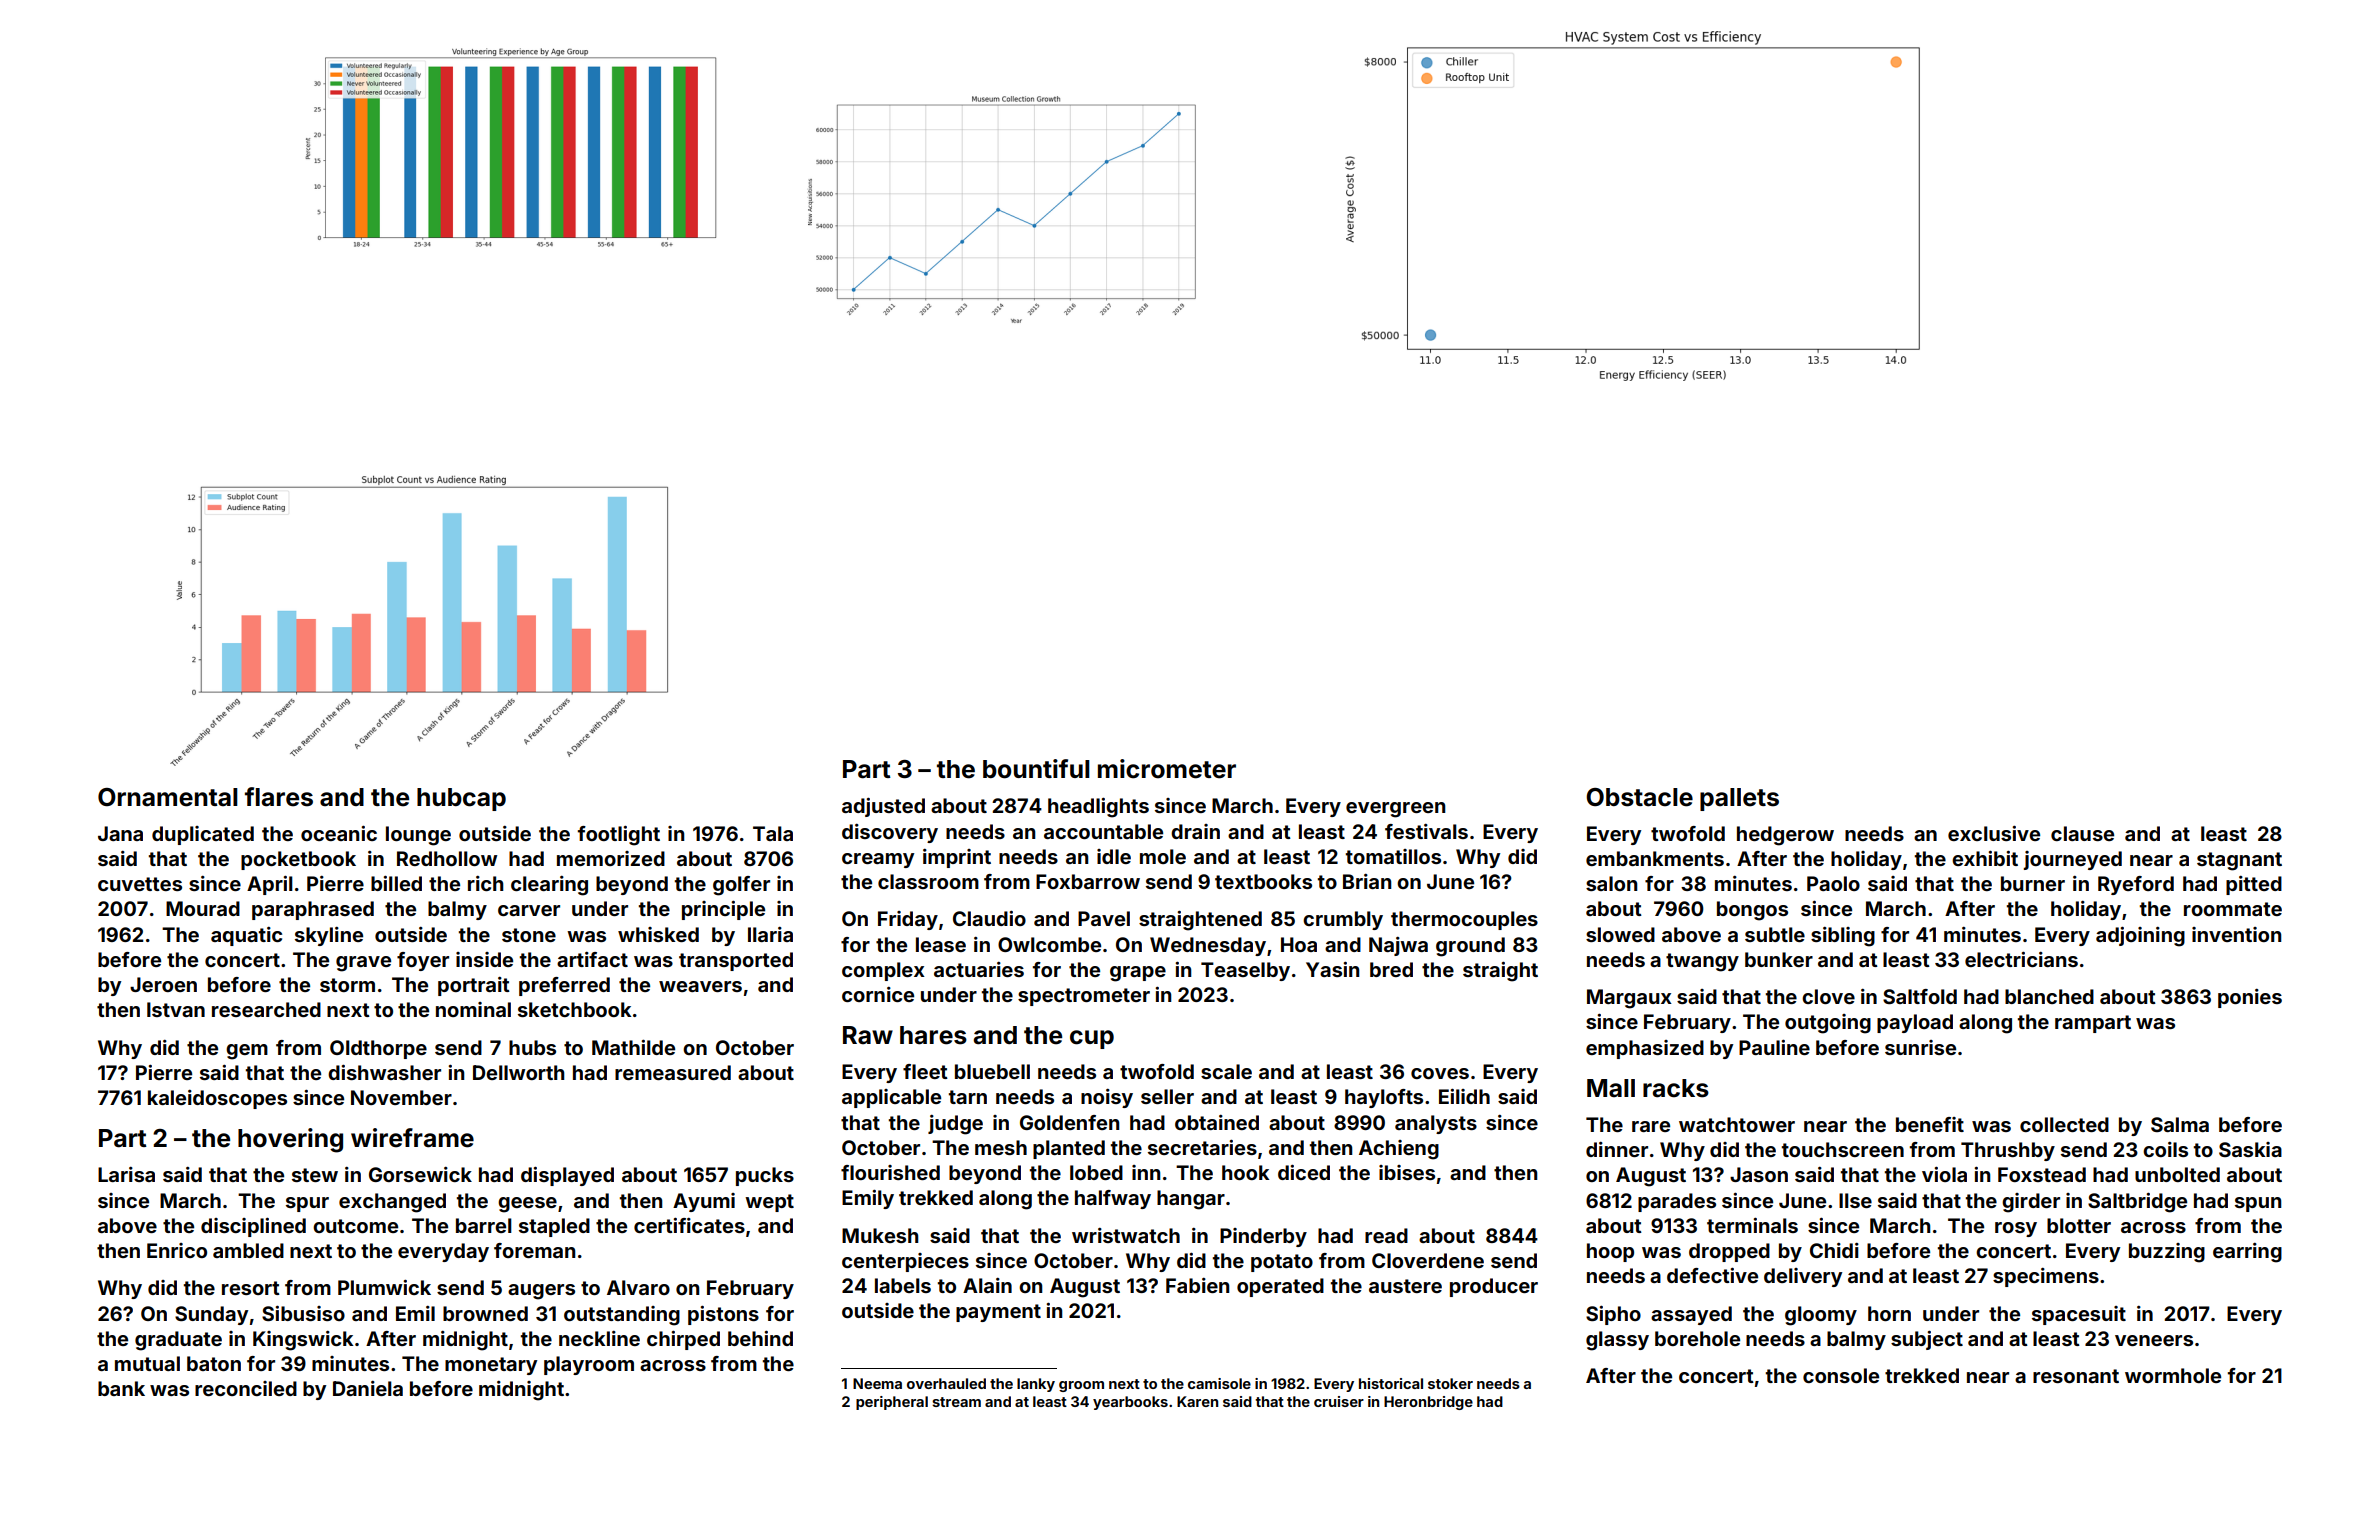 The image size is (2380, 1540). Describe the element at coordinates (1282, 1263) in the document. I see `potato` at that location.
